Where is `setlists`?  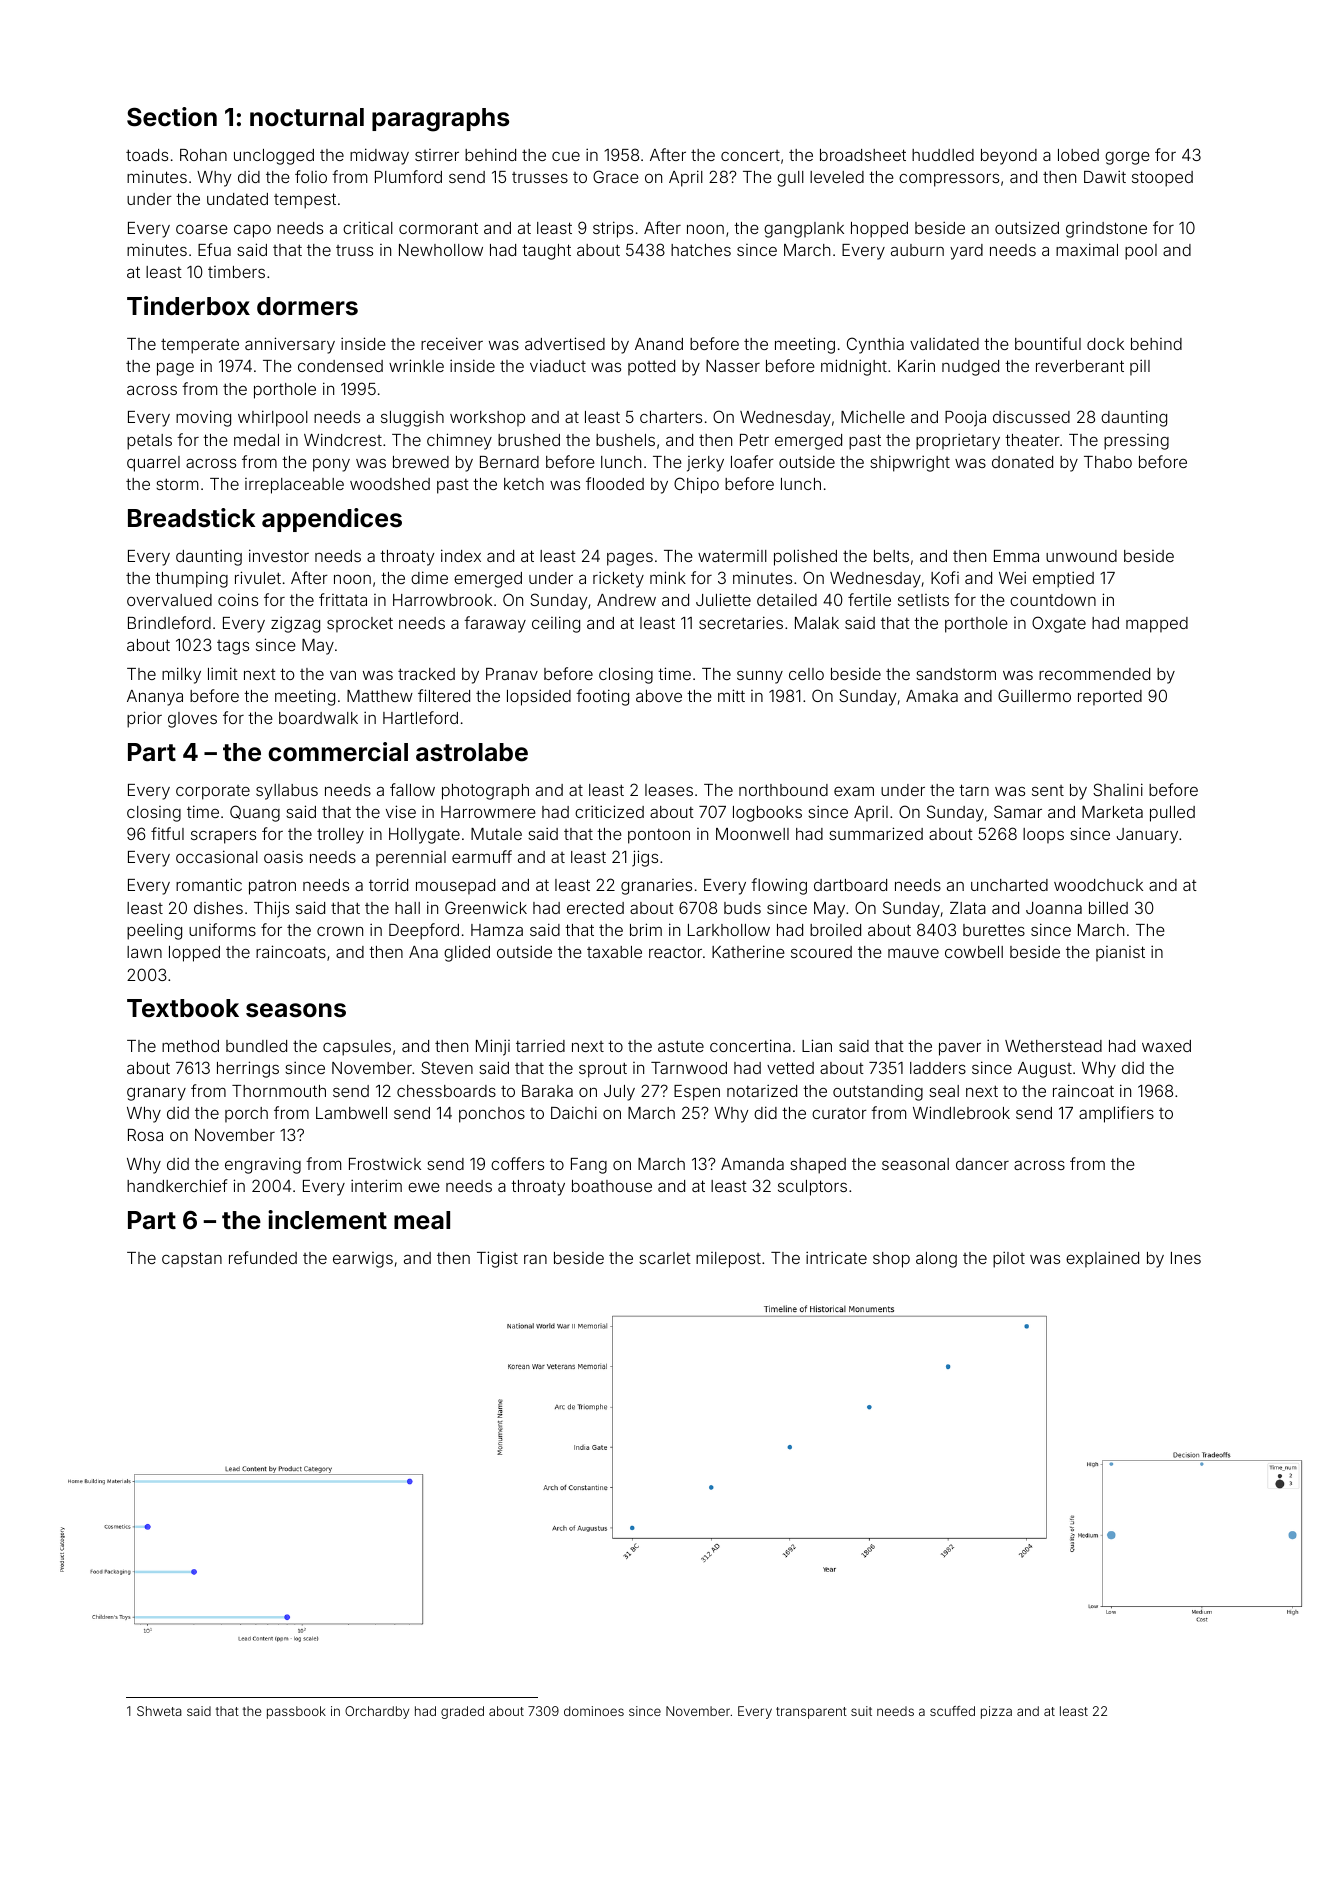
setlists is located at coordinates (923, 600).
